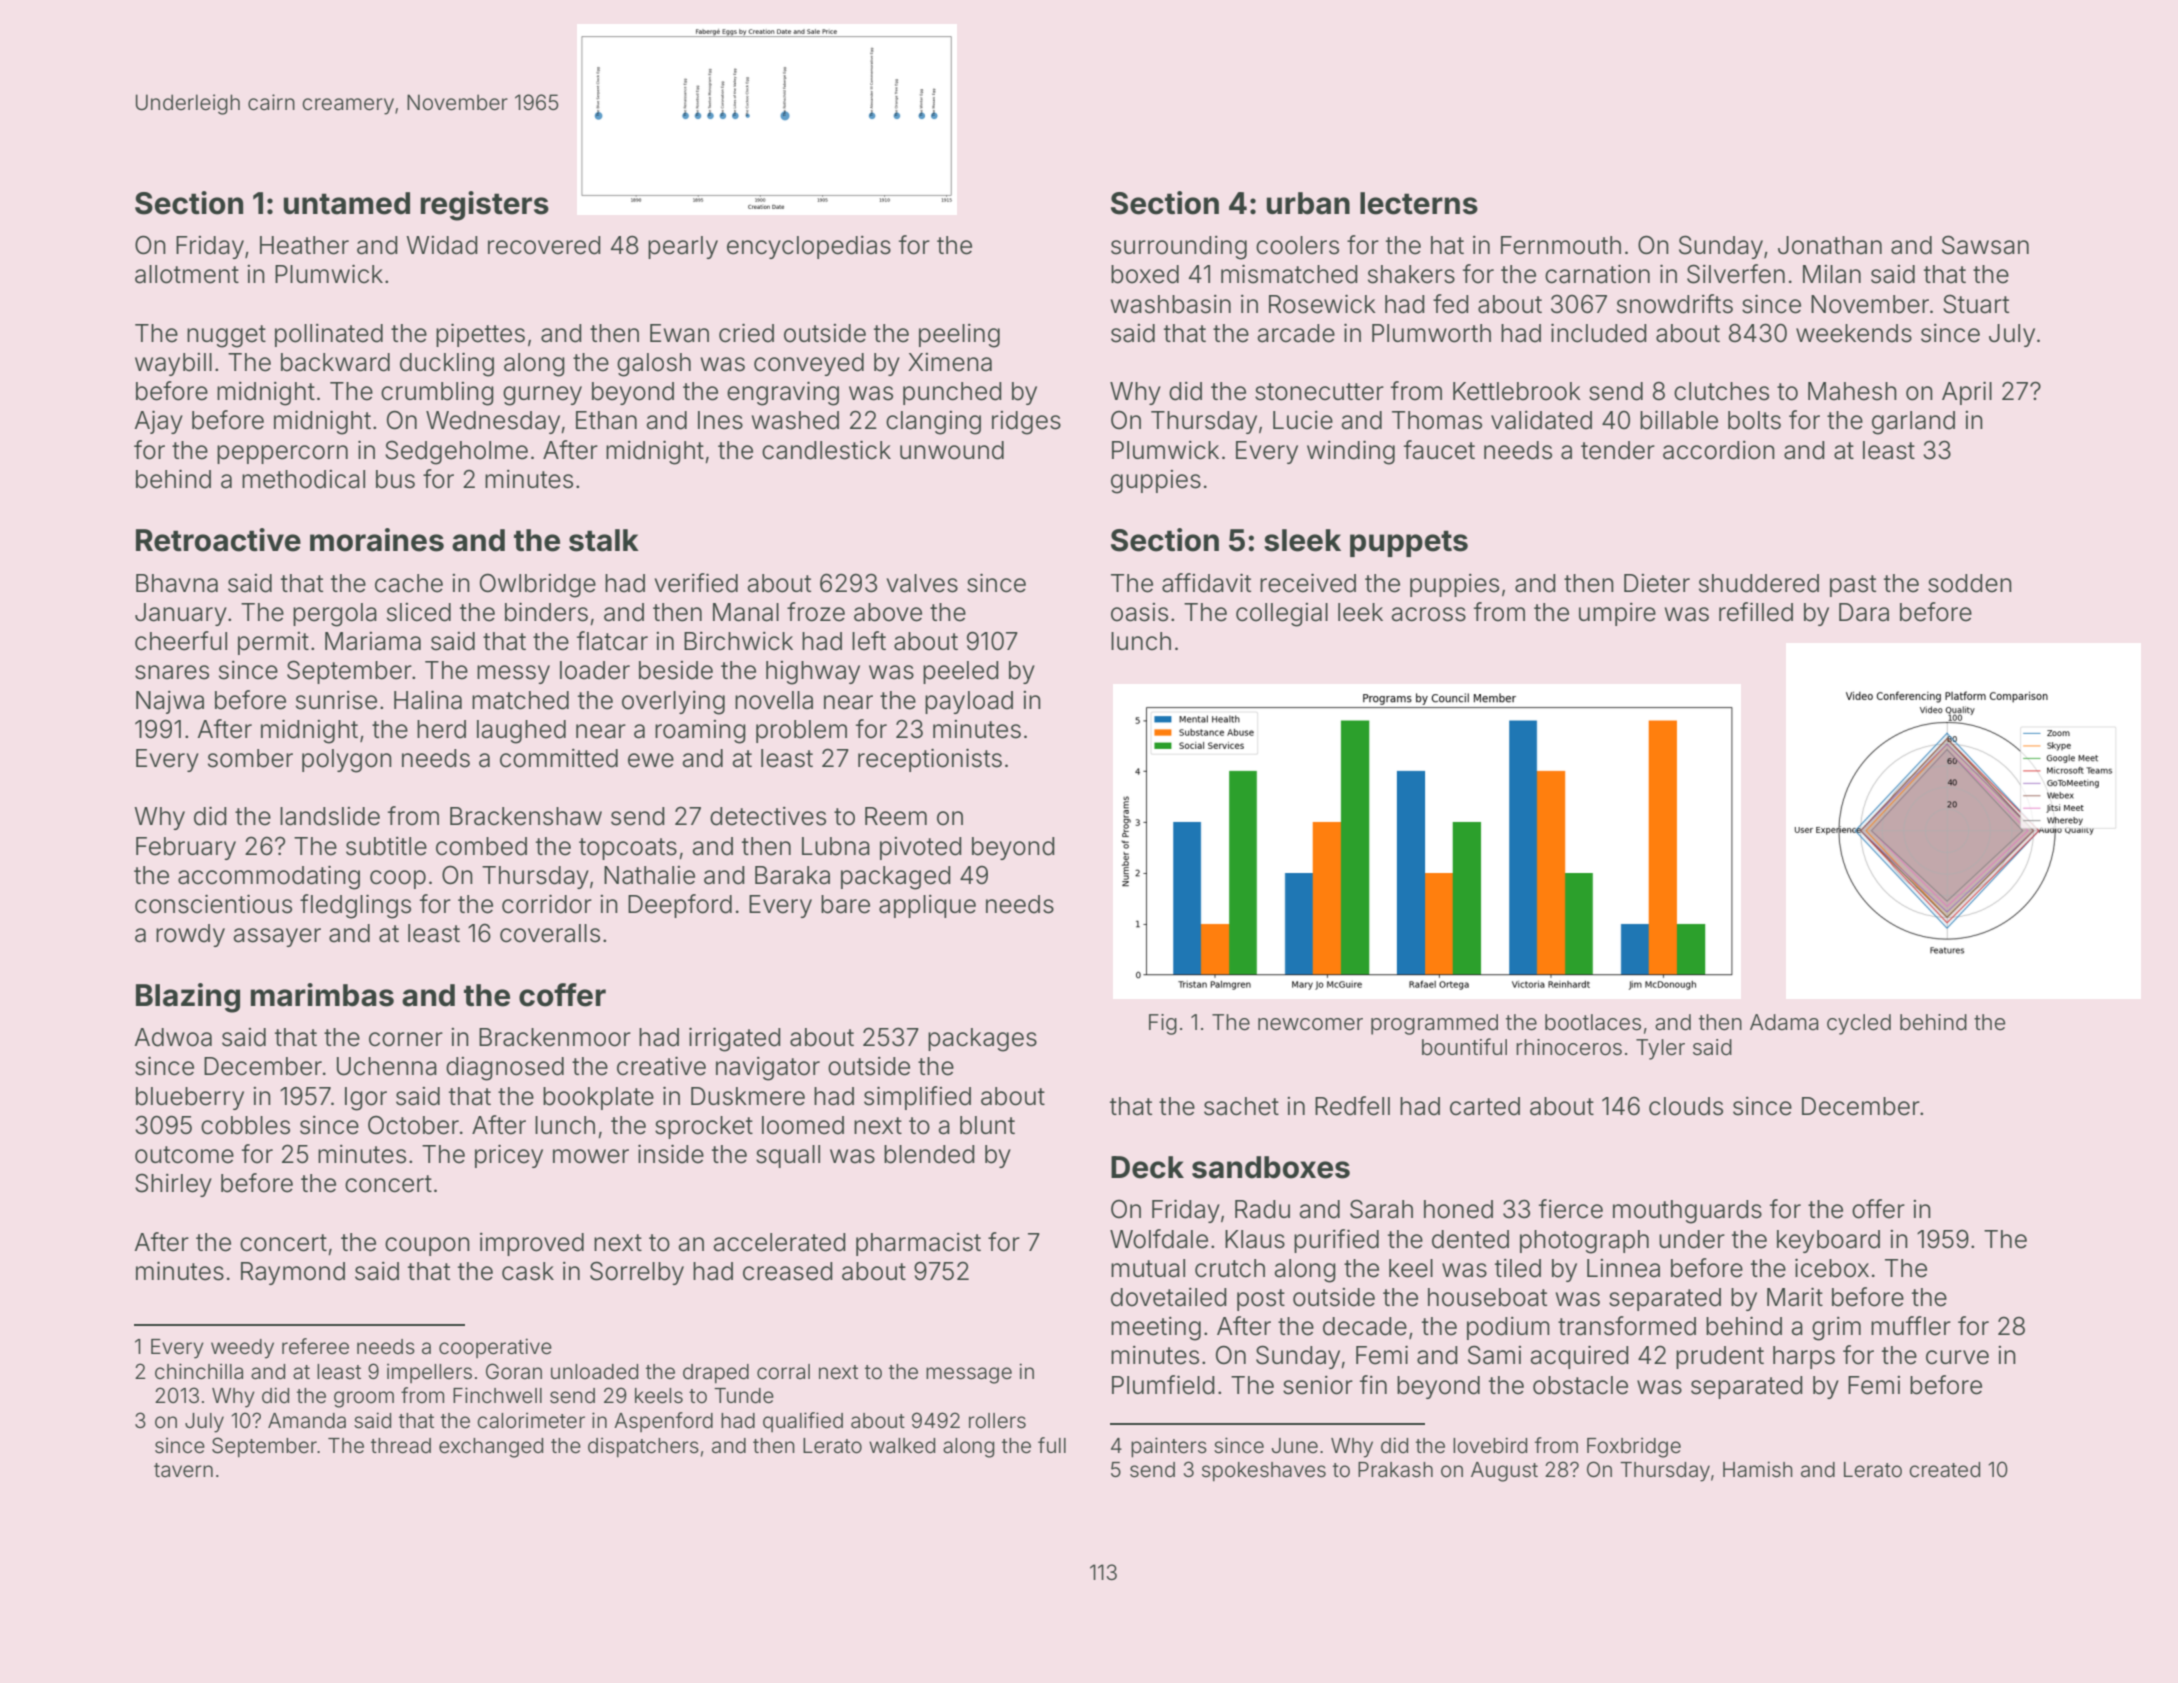  I want to click on encyclopedias, so click(809, 247).
